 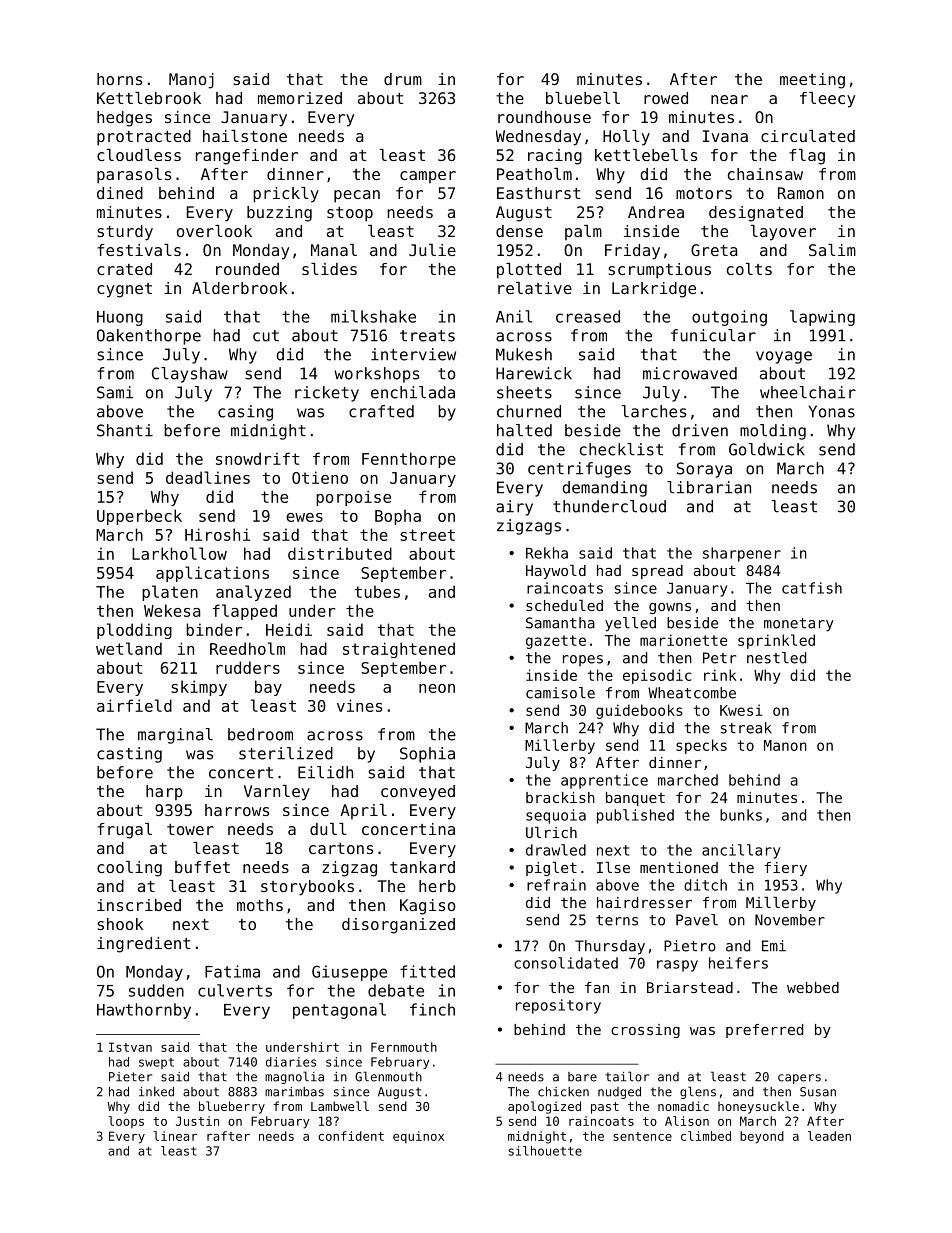 I want to click on meeting, so click(x=812, y=81).
